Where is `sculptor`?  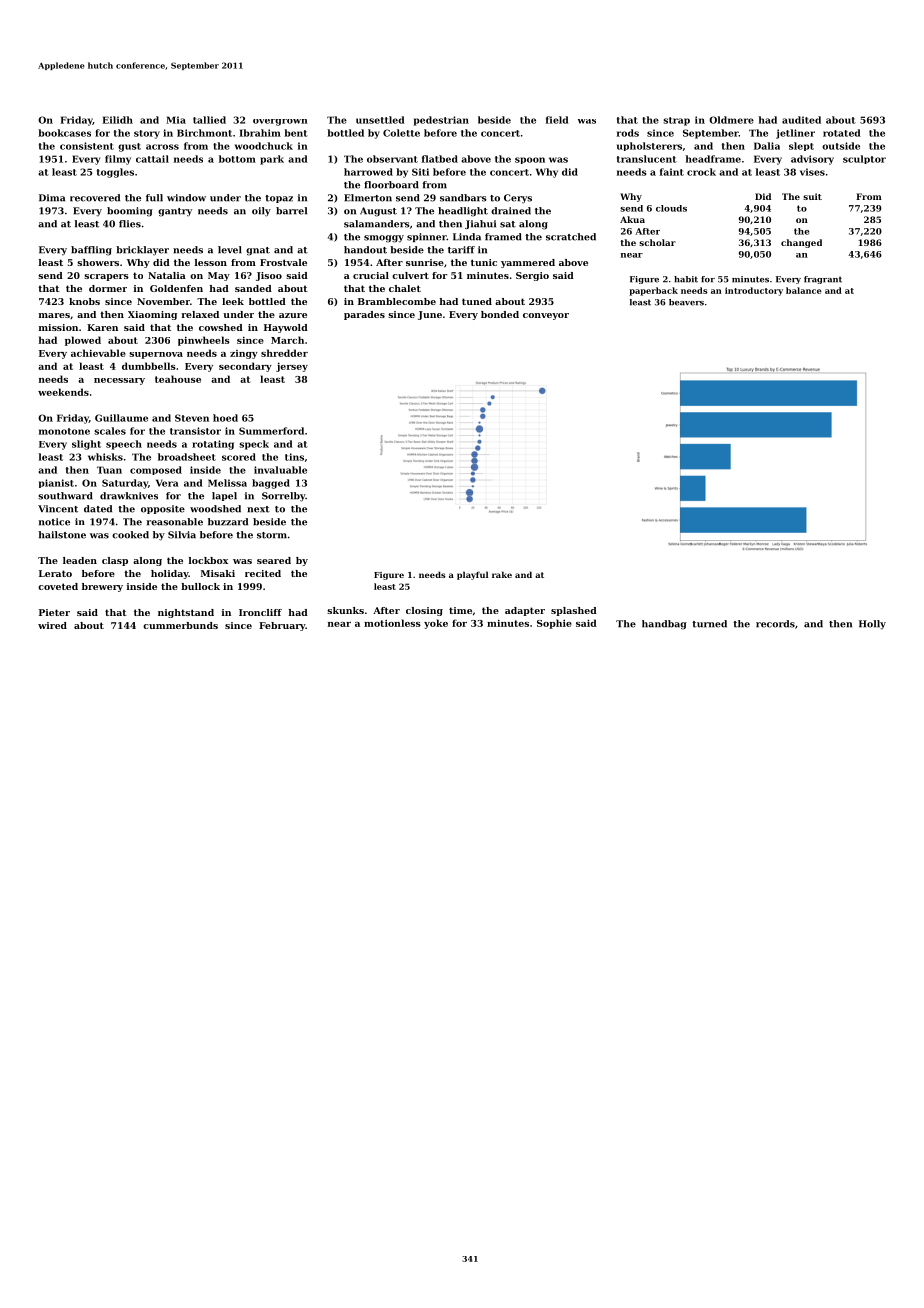 sculptor is located at coordinates (864, 159).
